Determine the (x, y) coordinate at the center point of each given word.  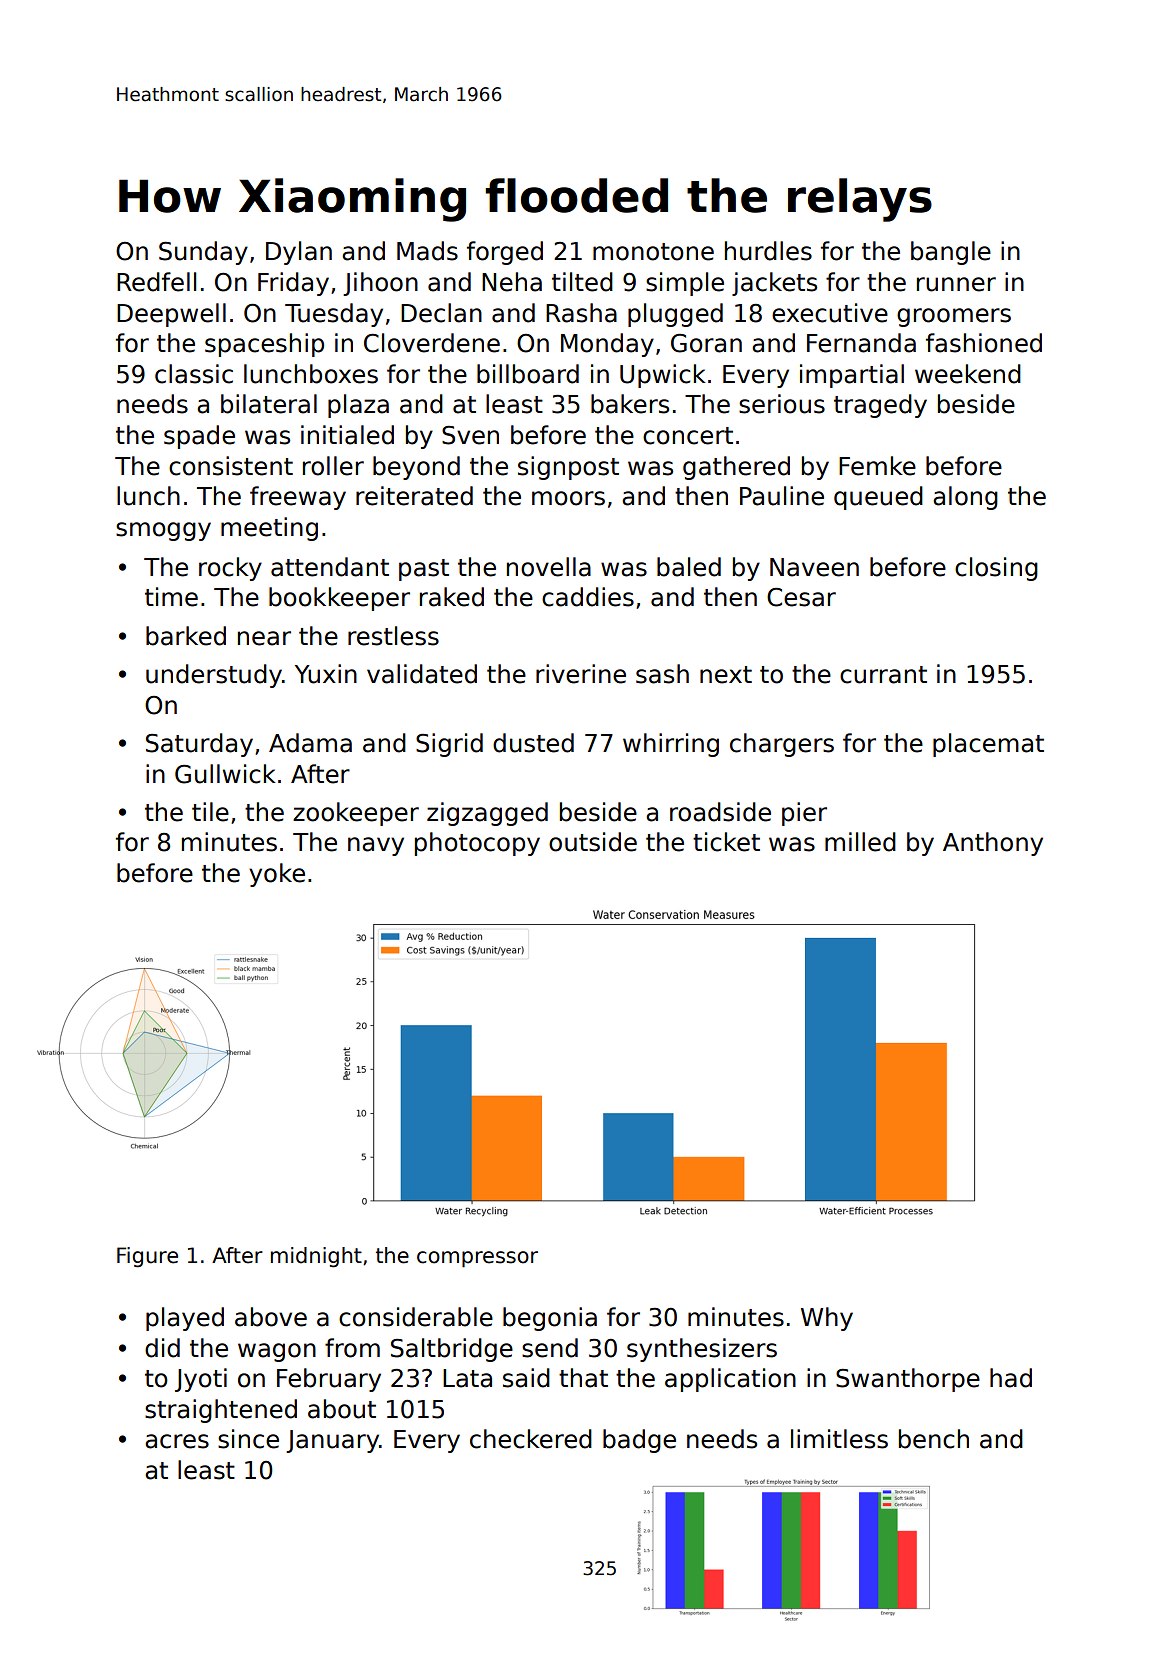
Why (827, 1319)
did (162, 1348)
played (185, 1319)
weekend (968, 374)
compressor (477, 1259)
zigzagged (487, 814)
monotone (653, 252)
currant (883, 675)
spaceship (264, 345)
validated (422, 674)
